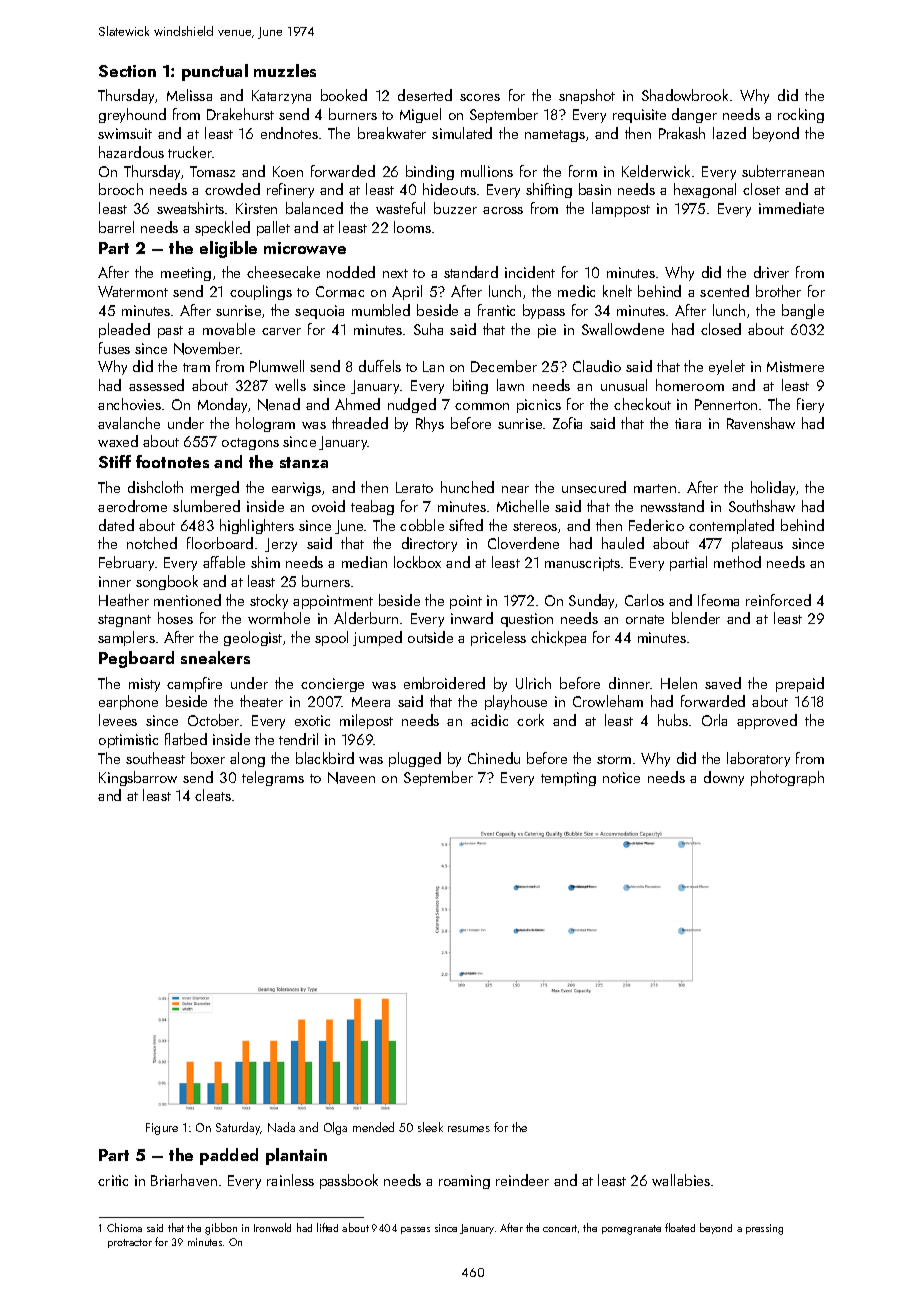  I want to click on prepaid, so click(800, 684).
